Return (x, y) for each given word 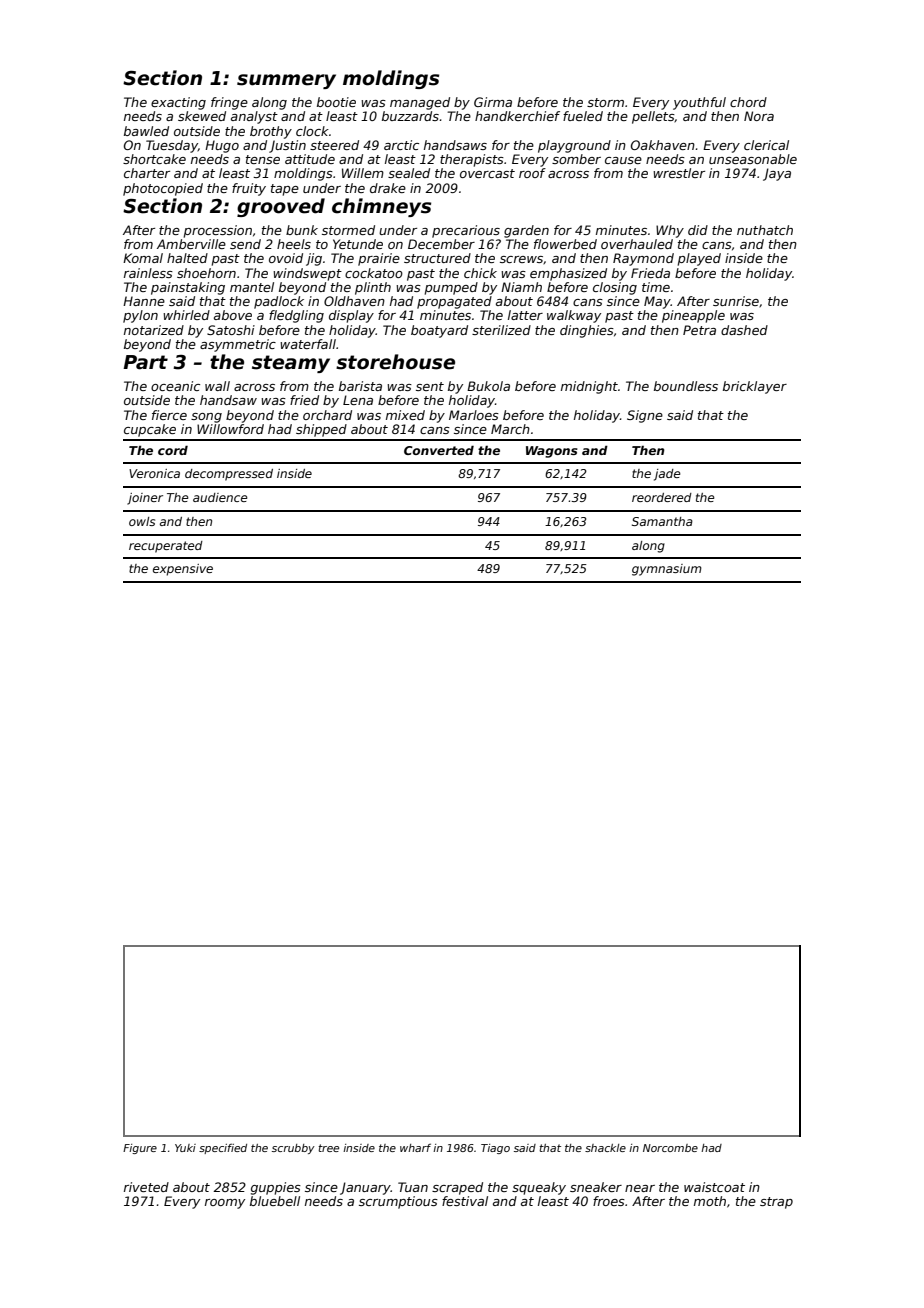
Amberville (191, 244)
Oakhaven (663, 145)
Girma (493, 102)
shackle (605, 1148)
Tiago (495, 1149)
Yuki (185, 1148)
